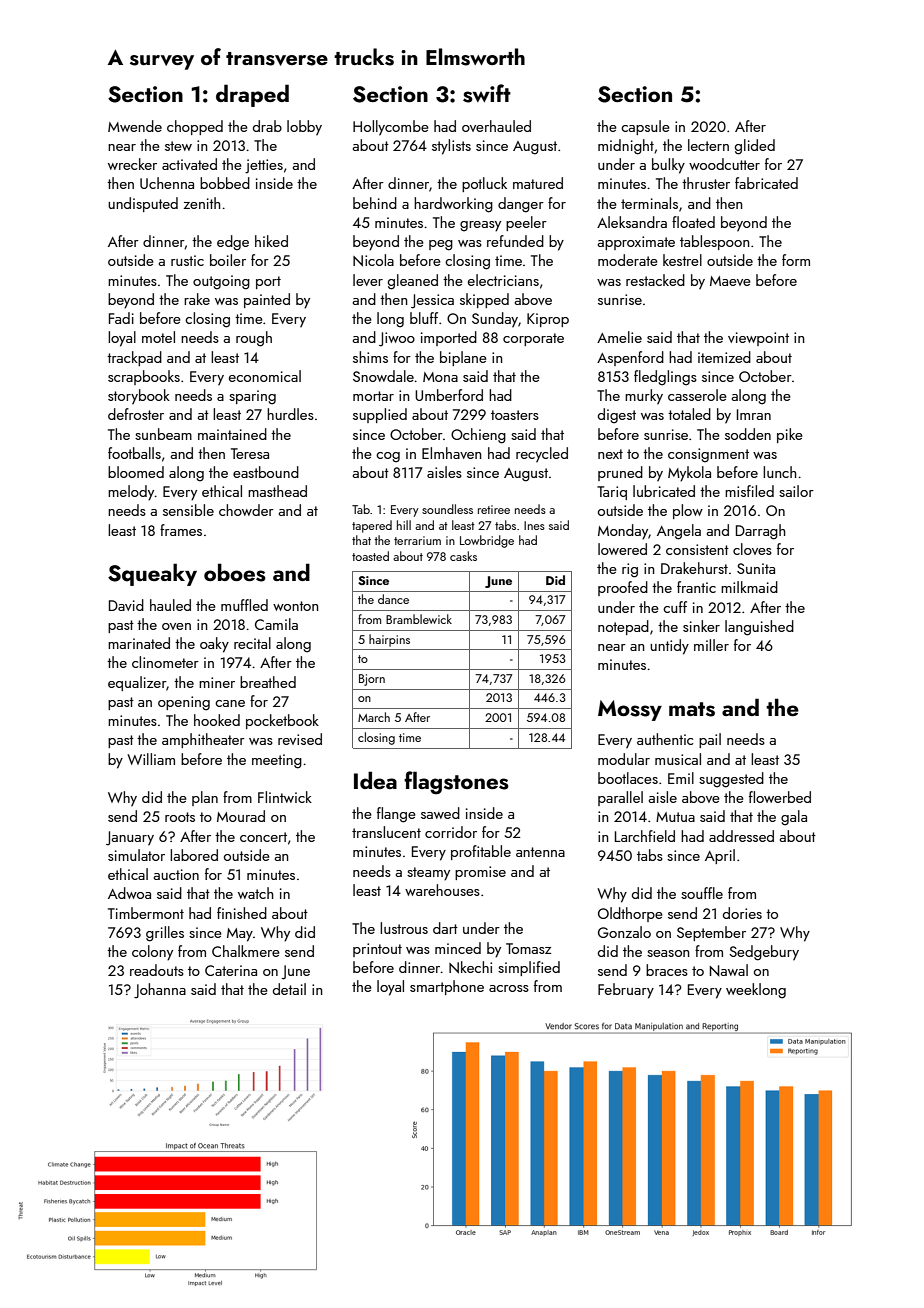 This screenshot has height=1308, width=924. What do you see at coordinates (645, 127) in the screenshot?
I see `capsule` at bounding box center [645, 127].
